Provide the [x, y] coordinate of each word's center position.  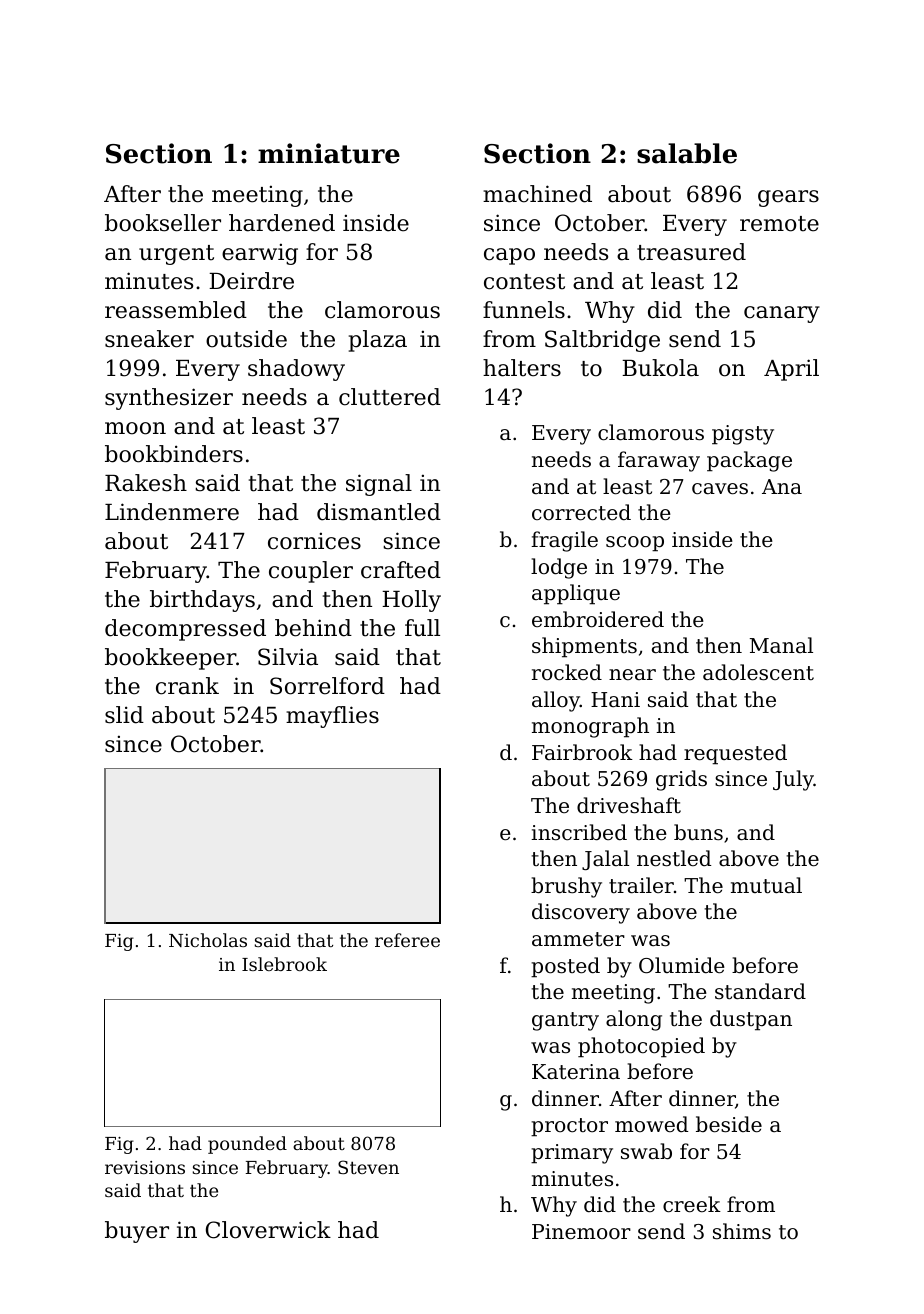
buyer [137, 1232]
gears [788, 198]
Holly [411, 601]
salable [687, 153]
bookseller [163, 223]
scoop [635, 544]
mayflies [332, 717]
